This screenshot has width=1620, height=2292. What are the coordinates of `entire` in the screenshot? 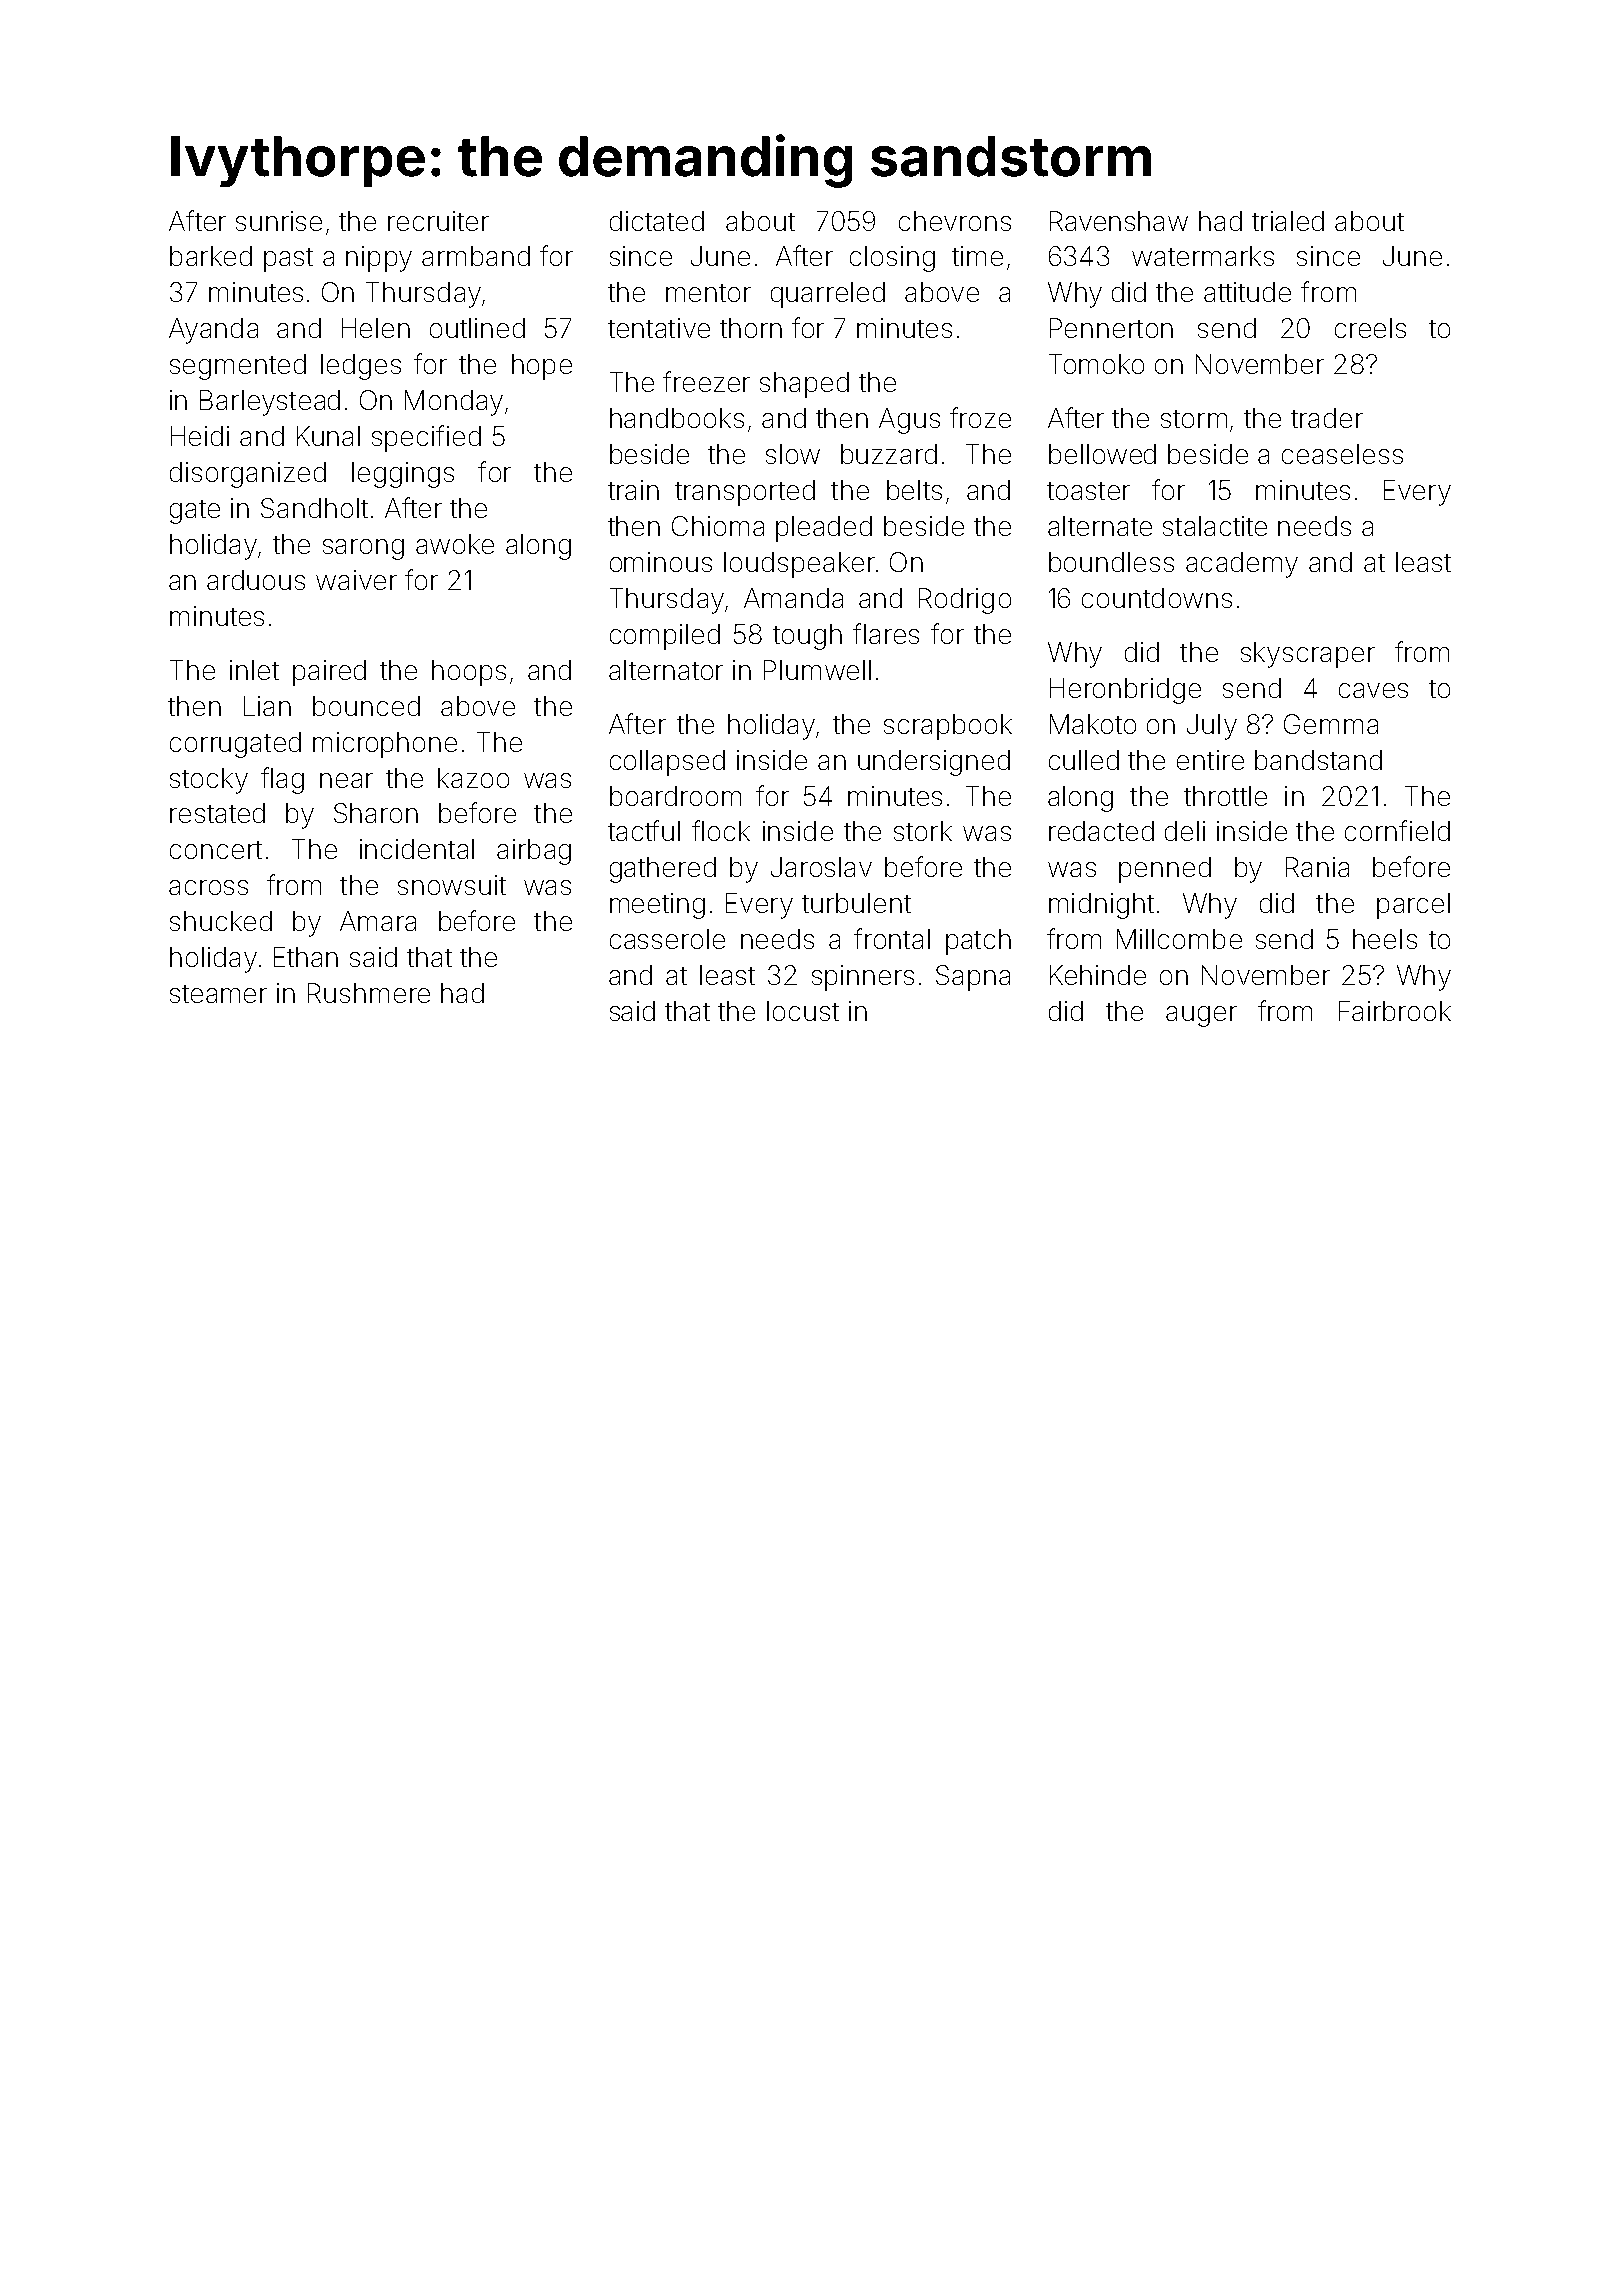 It's located at (1210, 760).
